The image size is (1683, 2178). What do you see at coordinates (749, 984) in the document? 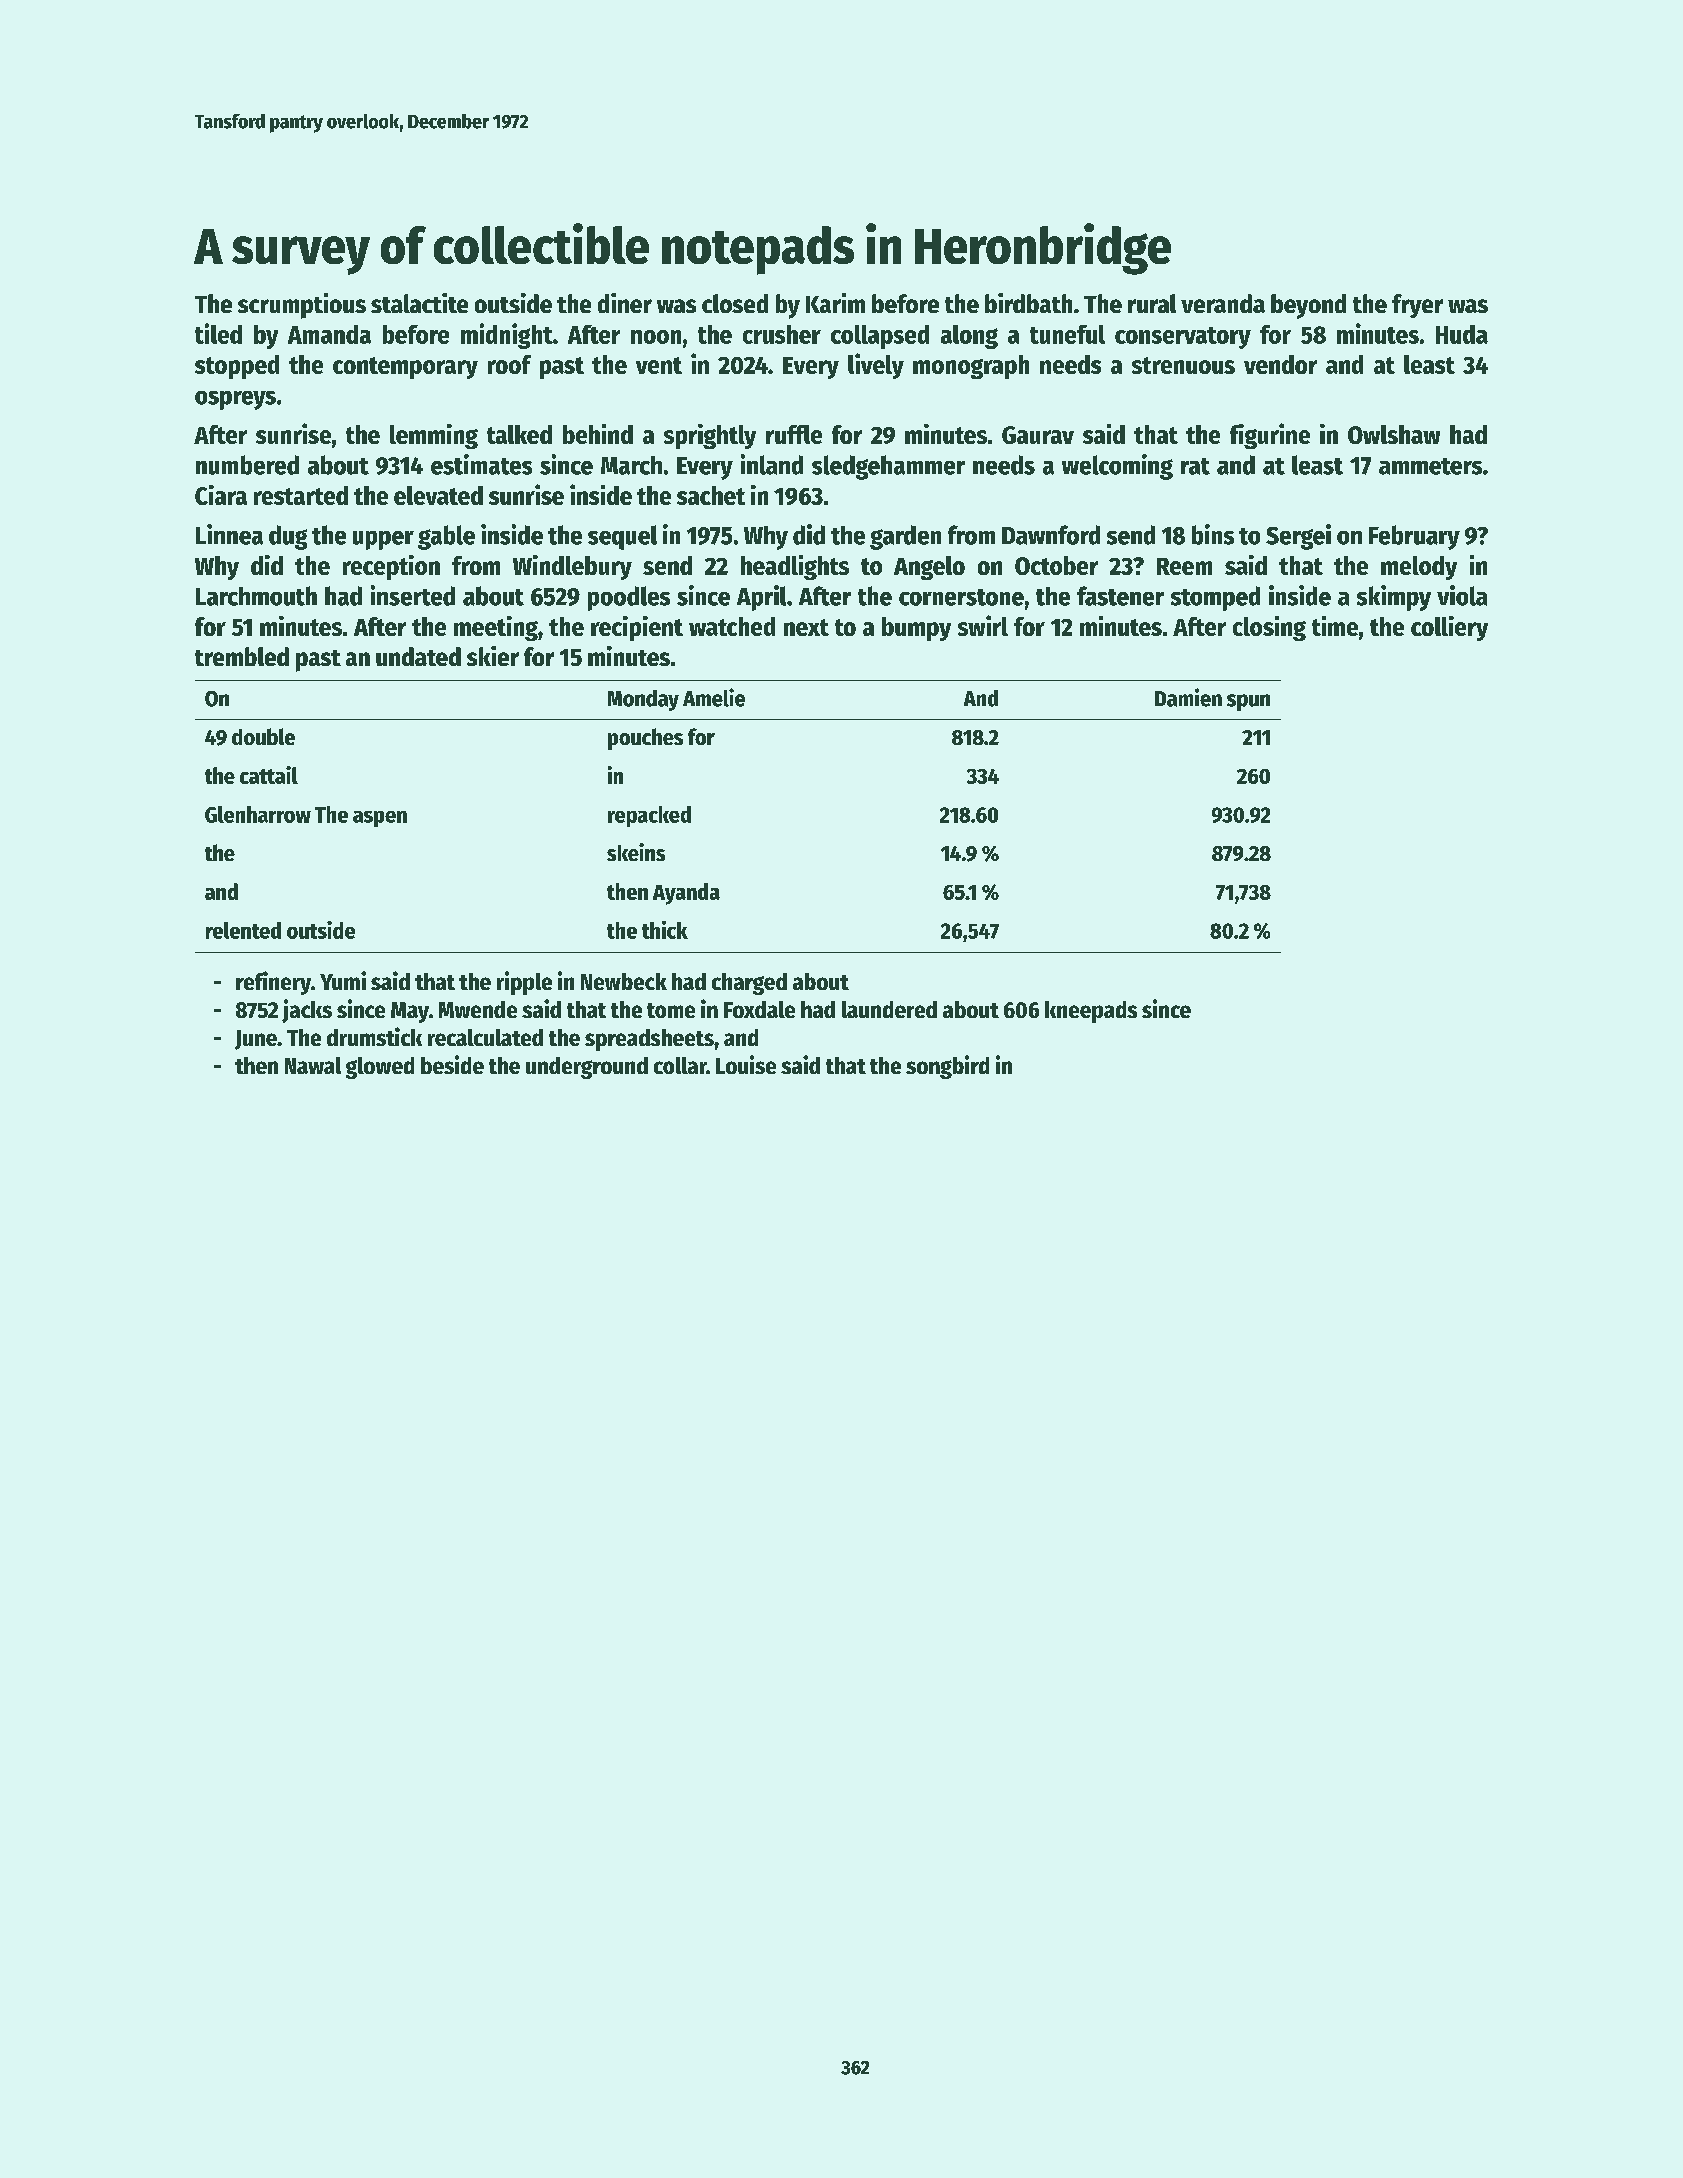
I see `charged` at bounding box center [749, 984].
